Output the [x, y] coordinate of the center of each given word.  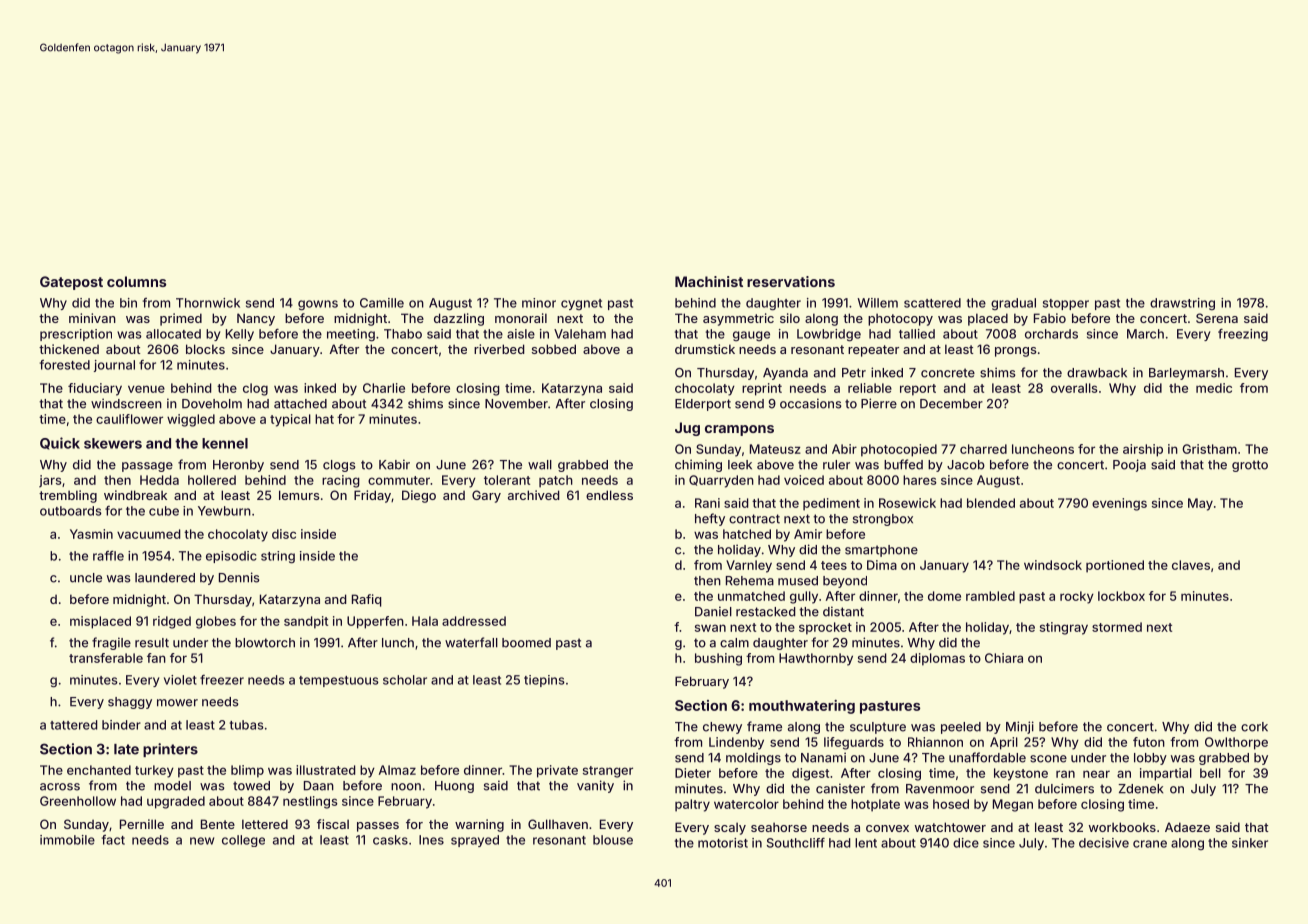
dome [944, 596]
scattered [932, 303]
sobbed [554, 349]
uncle [86, 578]
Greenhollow [78, 801]
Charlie [384, 388]
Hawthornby [816, 659]
